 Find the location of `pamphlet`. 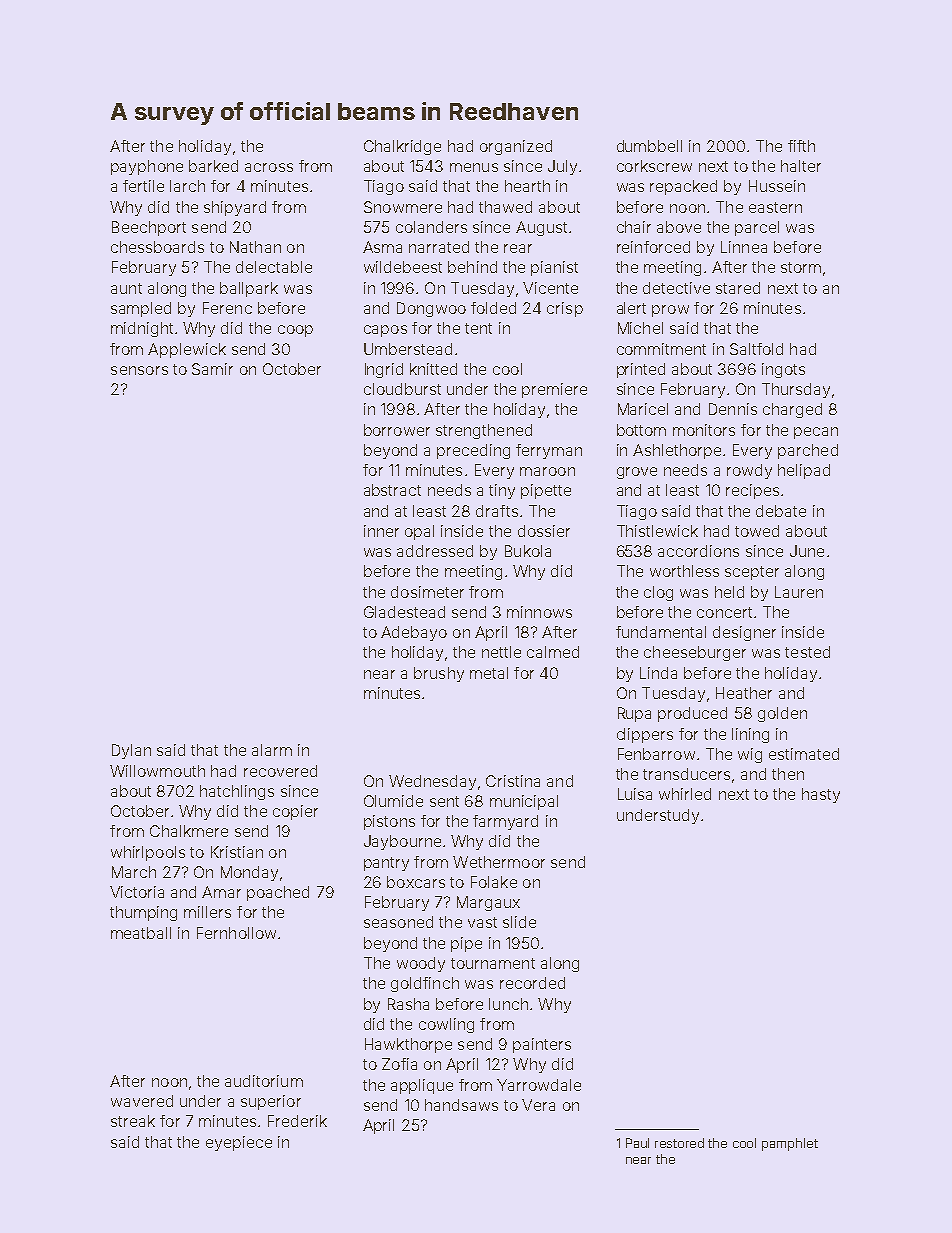

pamphlet is located at coordinates (790, 1144).
